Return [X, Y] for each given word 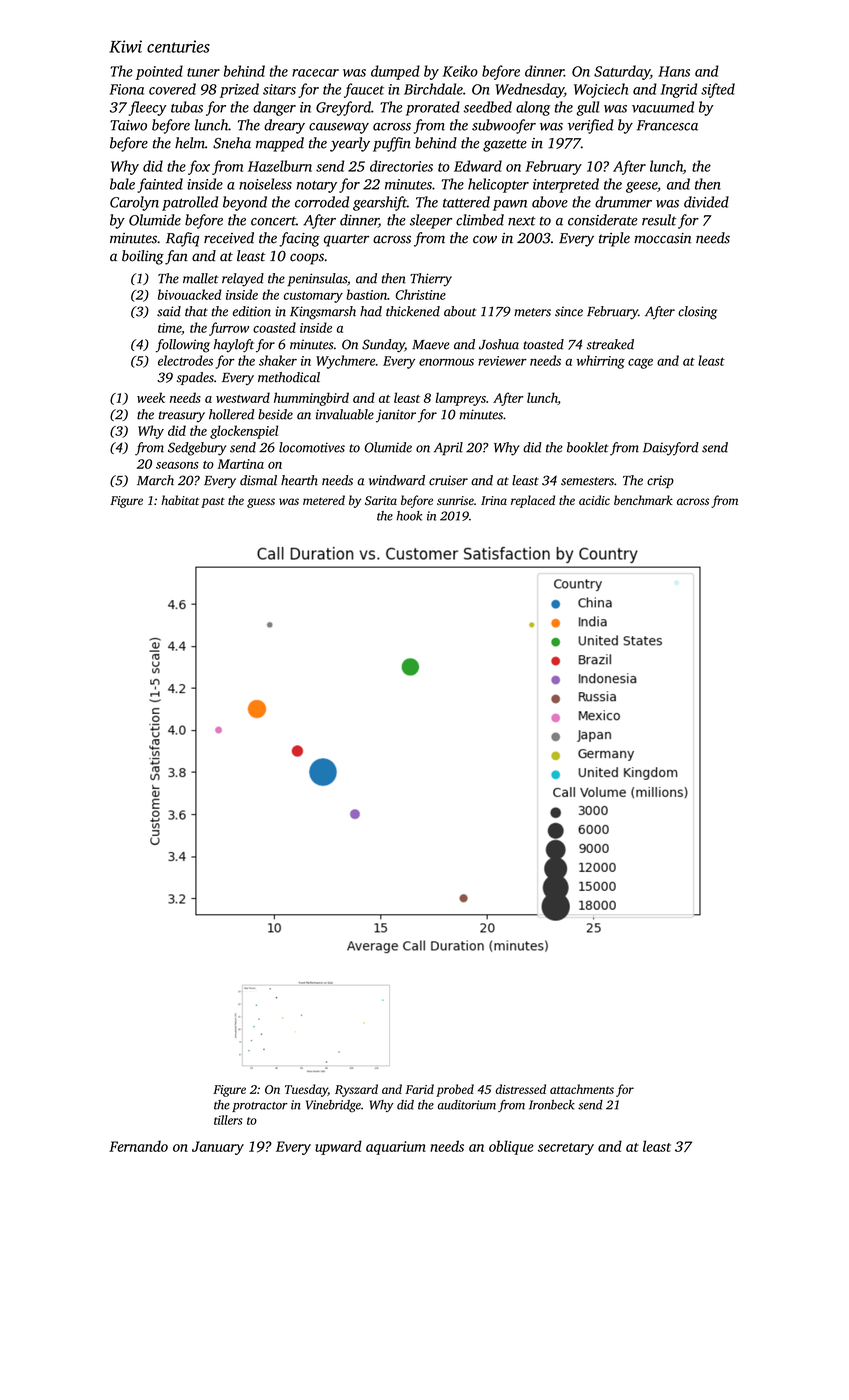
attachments [582, 1089]
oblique [511, 1147]
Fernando [138, 1146]
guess [261, 503]
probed [455, 1090]
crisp [660, 481]
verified [591, 126]
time [169, 328]
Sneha [232, 143]
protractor [260, 1107]
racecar [315, 73]
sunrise [455, 500]
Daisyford [671, 449]
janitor [396, 416]
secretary [566, 1149]
